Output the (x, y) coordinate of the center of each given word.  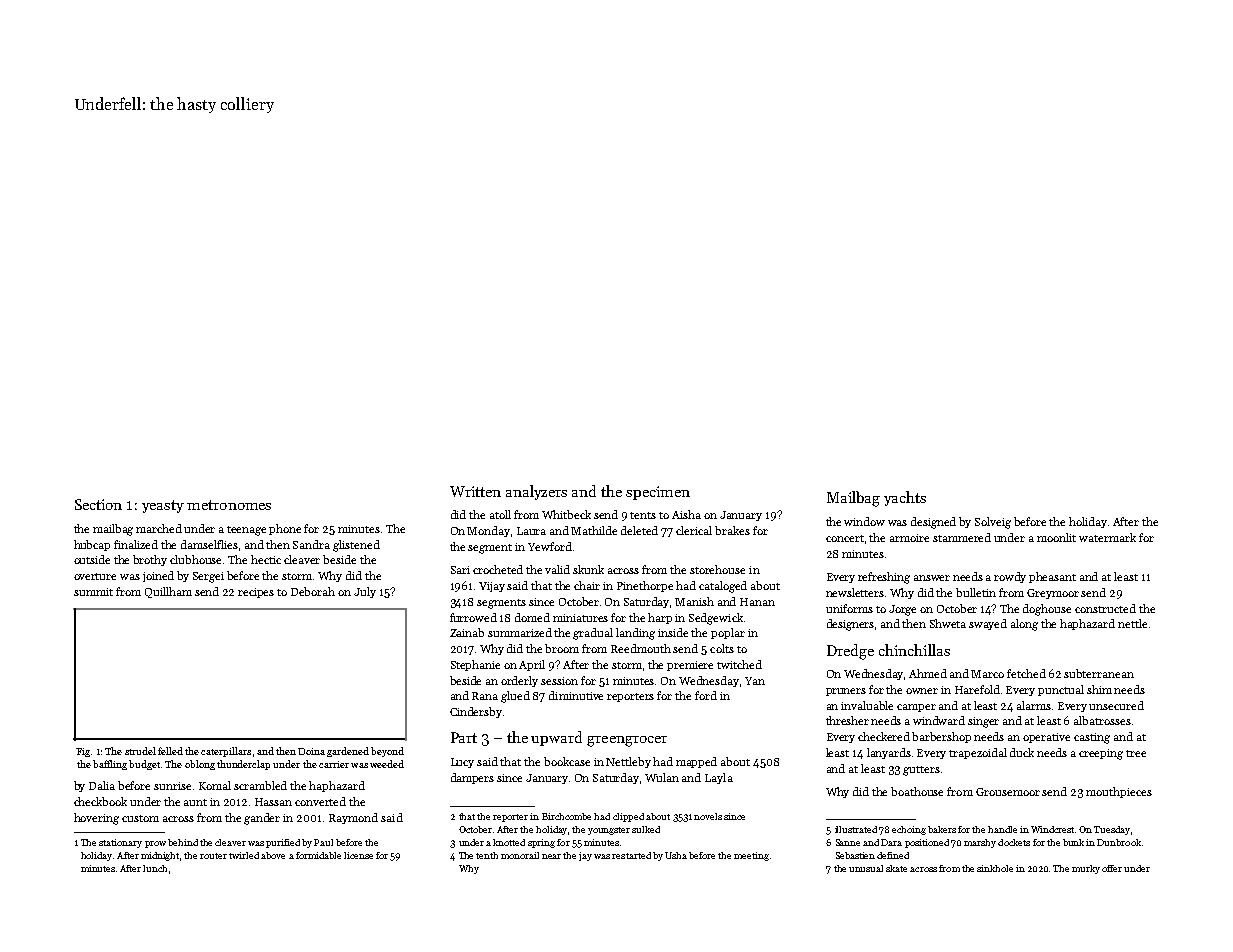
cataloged (723, 587)
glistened (356, 546)
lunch (155, 868)
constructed (1105, 608)
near (551, 856)
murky (1086, 869)
